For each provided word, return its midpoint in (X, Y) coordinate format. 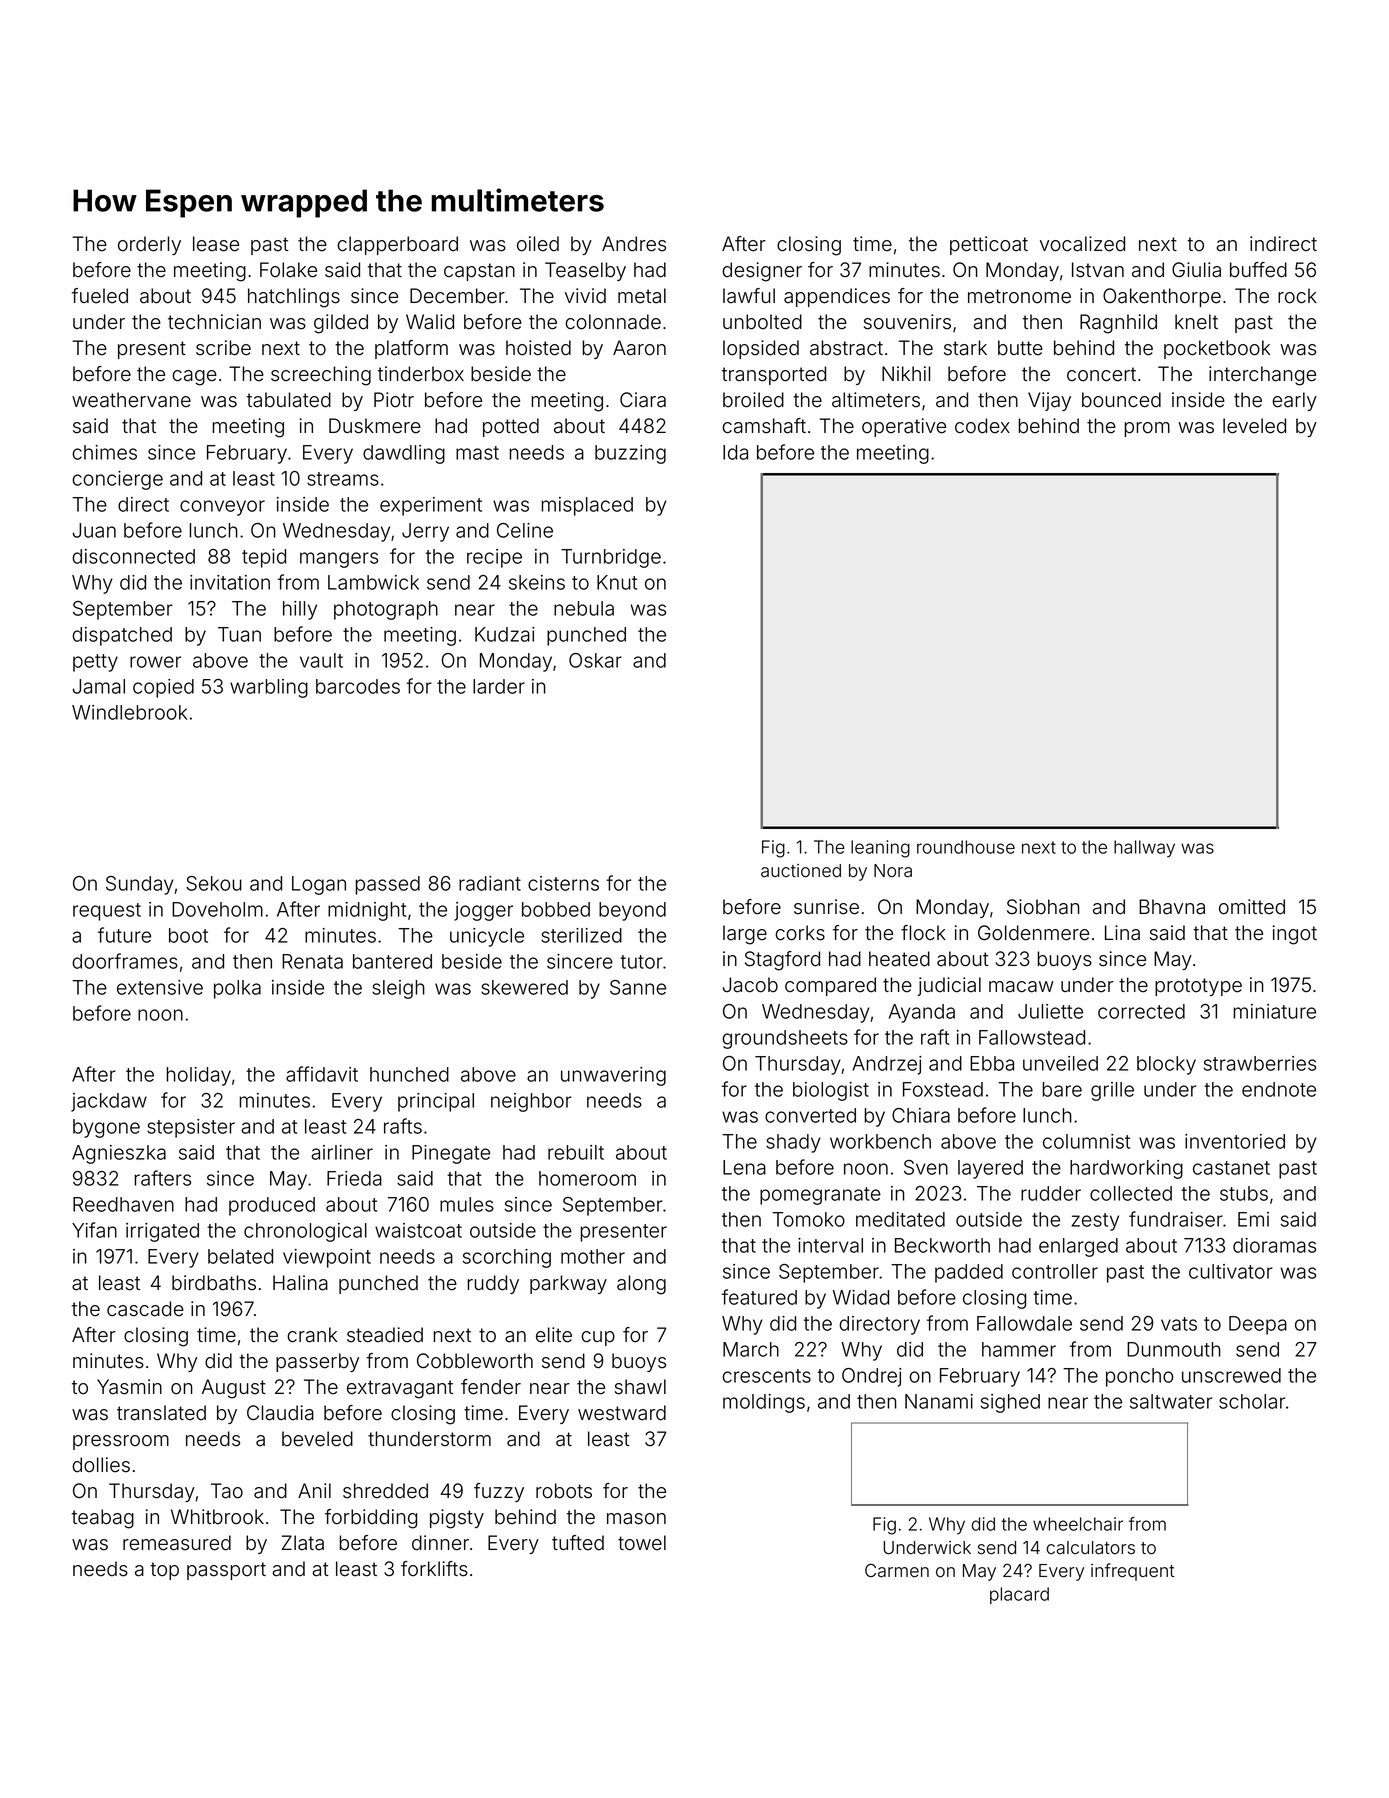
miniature (1274, 1011)
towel (642, 1543)
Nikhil (906, 373)
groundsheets (785, 1039)
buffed (1258, 270)
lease (216, 244)
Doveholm (217, 909)
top (164, 1571)
